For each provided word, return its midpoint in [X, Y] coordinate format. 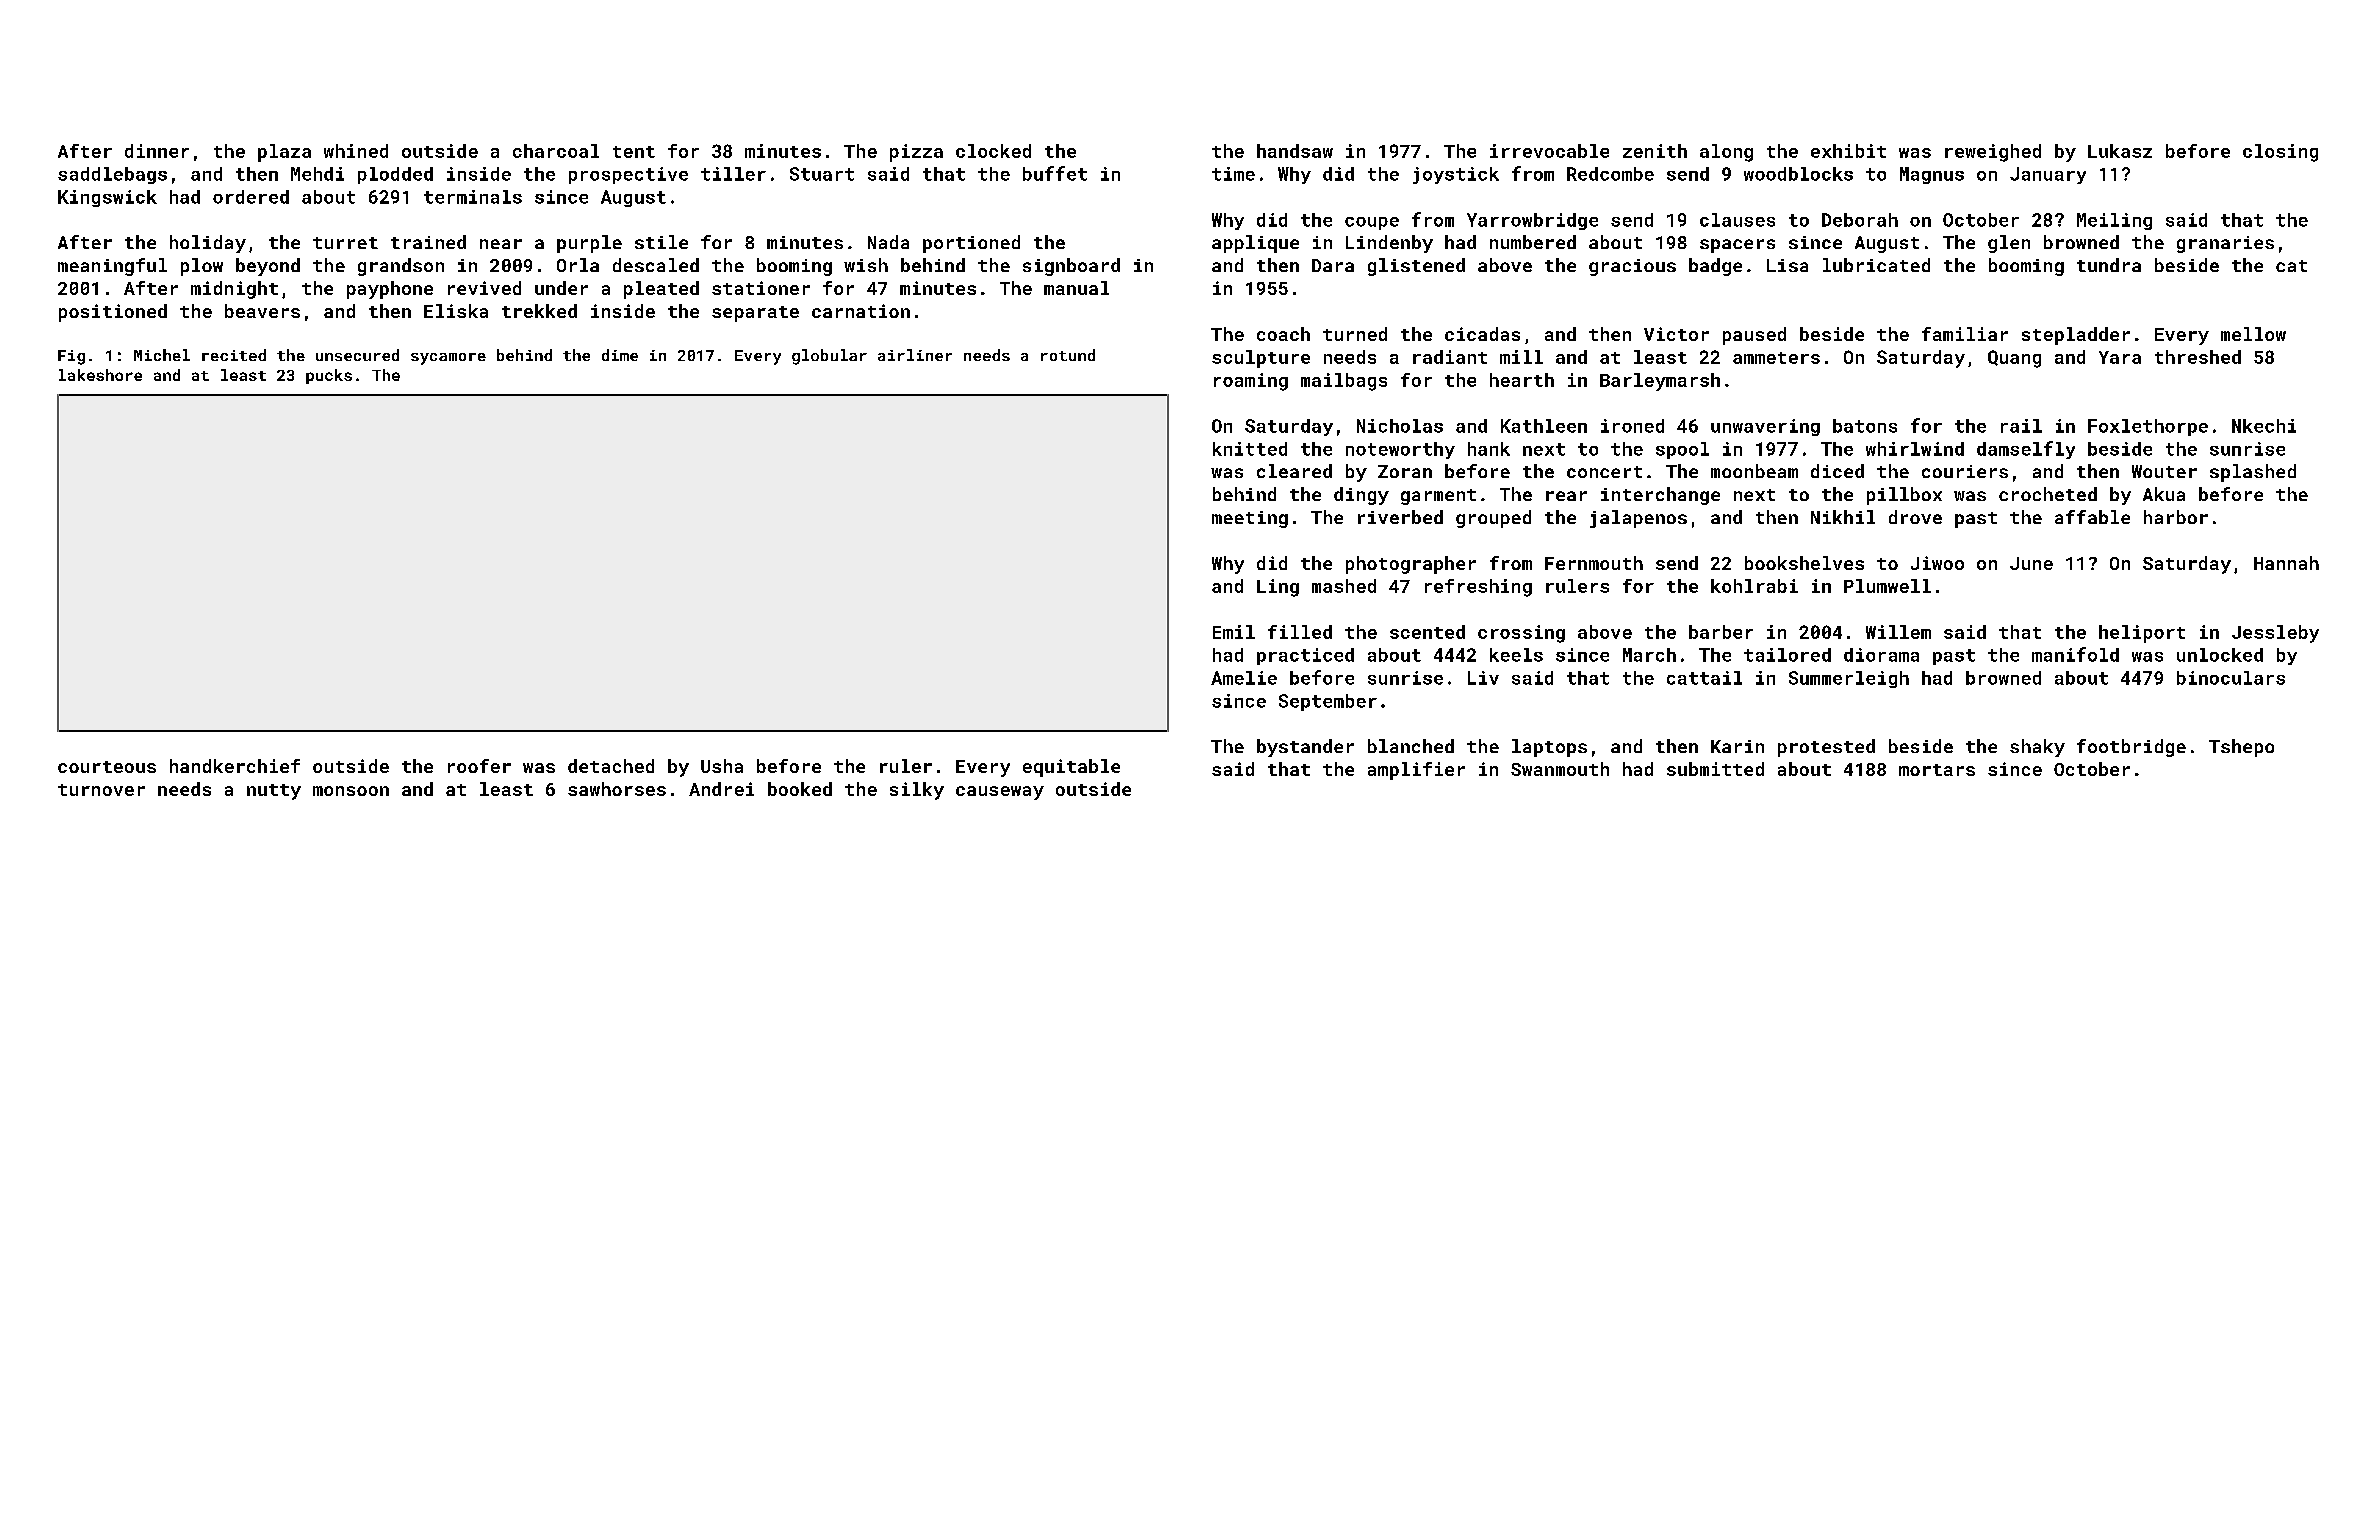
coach [1283, 334]
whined [356, 151]
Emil [1234, 632]
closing [2280, 153]
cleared [1294, 471]
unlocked [2220, 655]
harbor [2176, 517]
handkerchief [235, 766]
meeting [1250, 519]
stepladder [2076, 336]
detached [611, 766]
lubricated [1876, 265]
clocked [993, 151]
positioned [113, 313]
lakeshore [100, 375]
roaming [1251, 382]
